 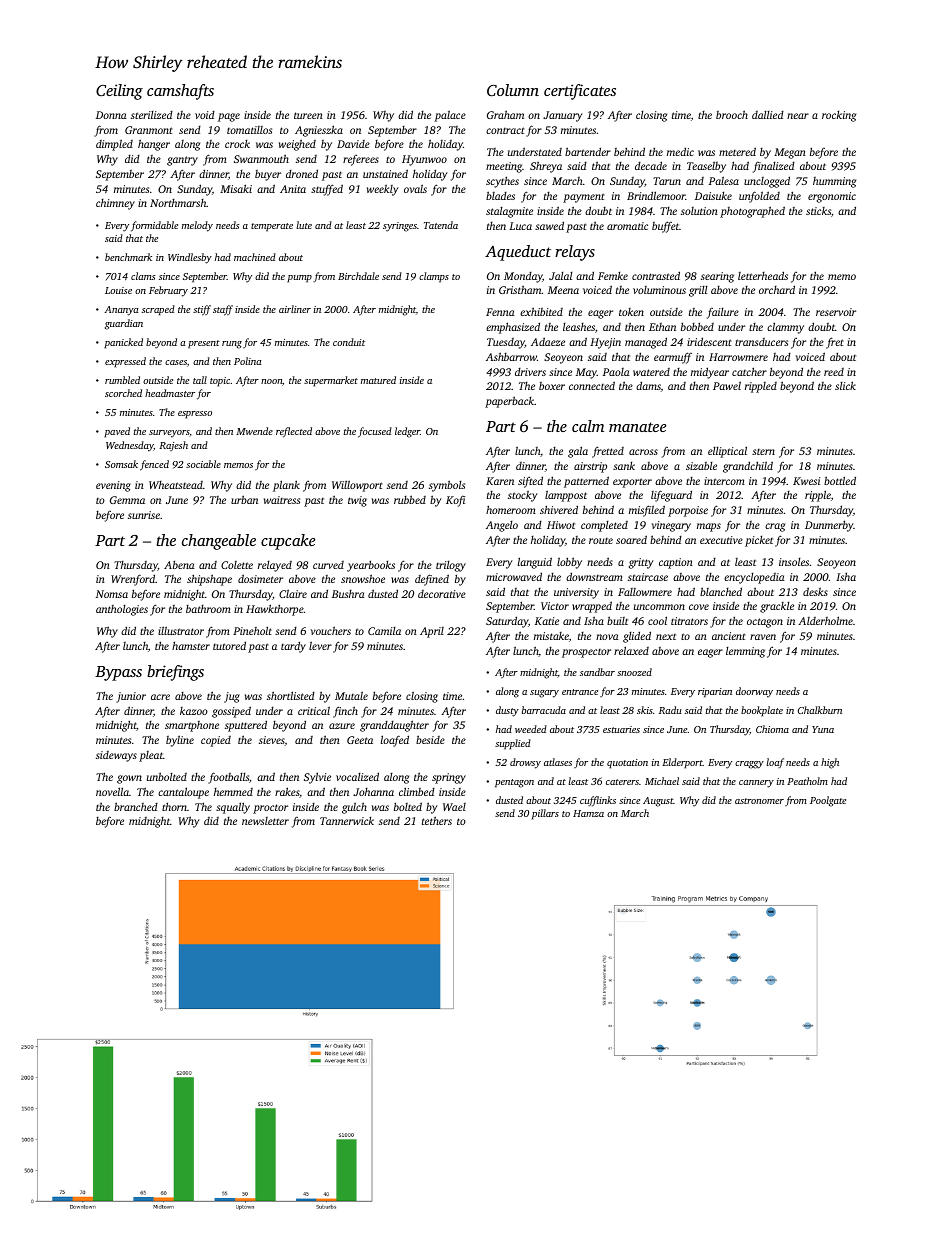 I want to click on junior, so click(x=131, y=697).
